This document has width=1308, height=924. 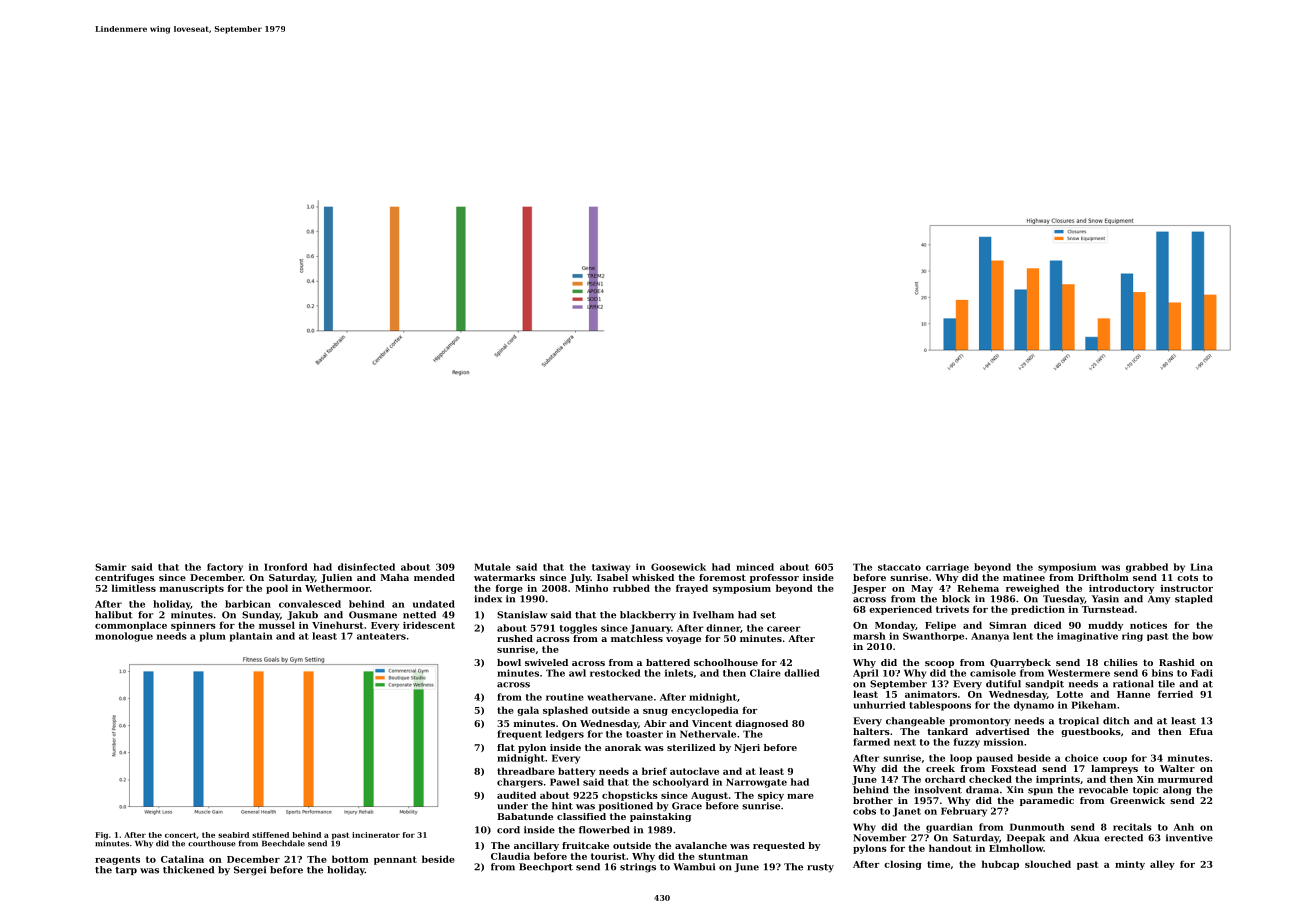 I want to click on erected, so click(x=1123, y=838).
